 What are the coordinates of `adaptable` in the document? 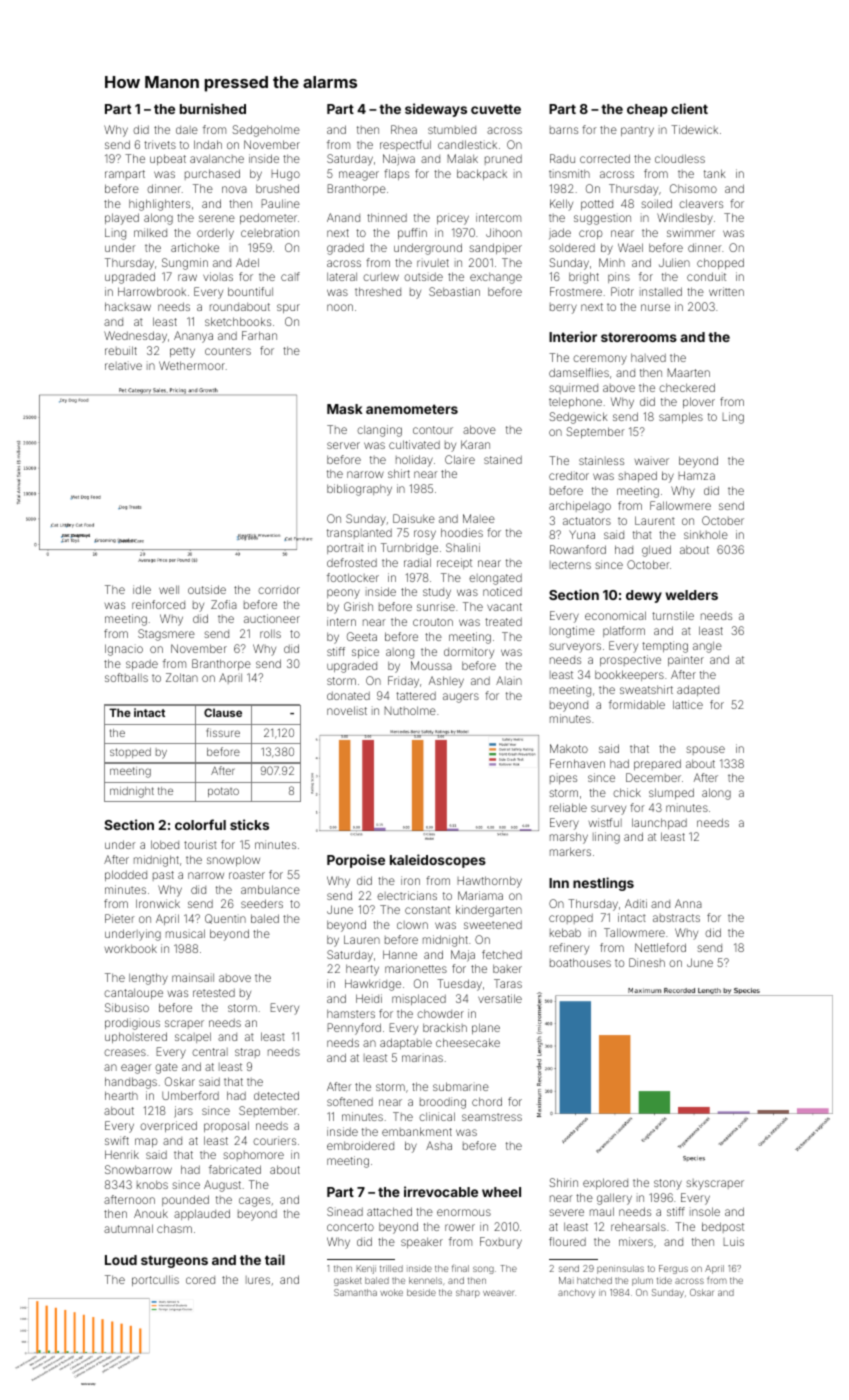 It's located at (406, 1043).
